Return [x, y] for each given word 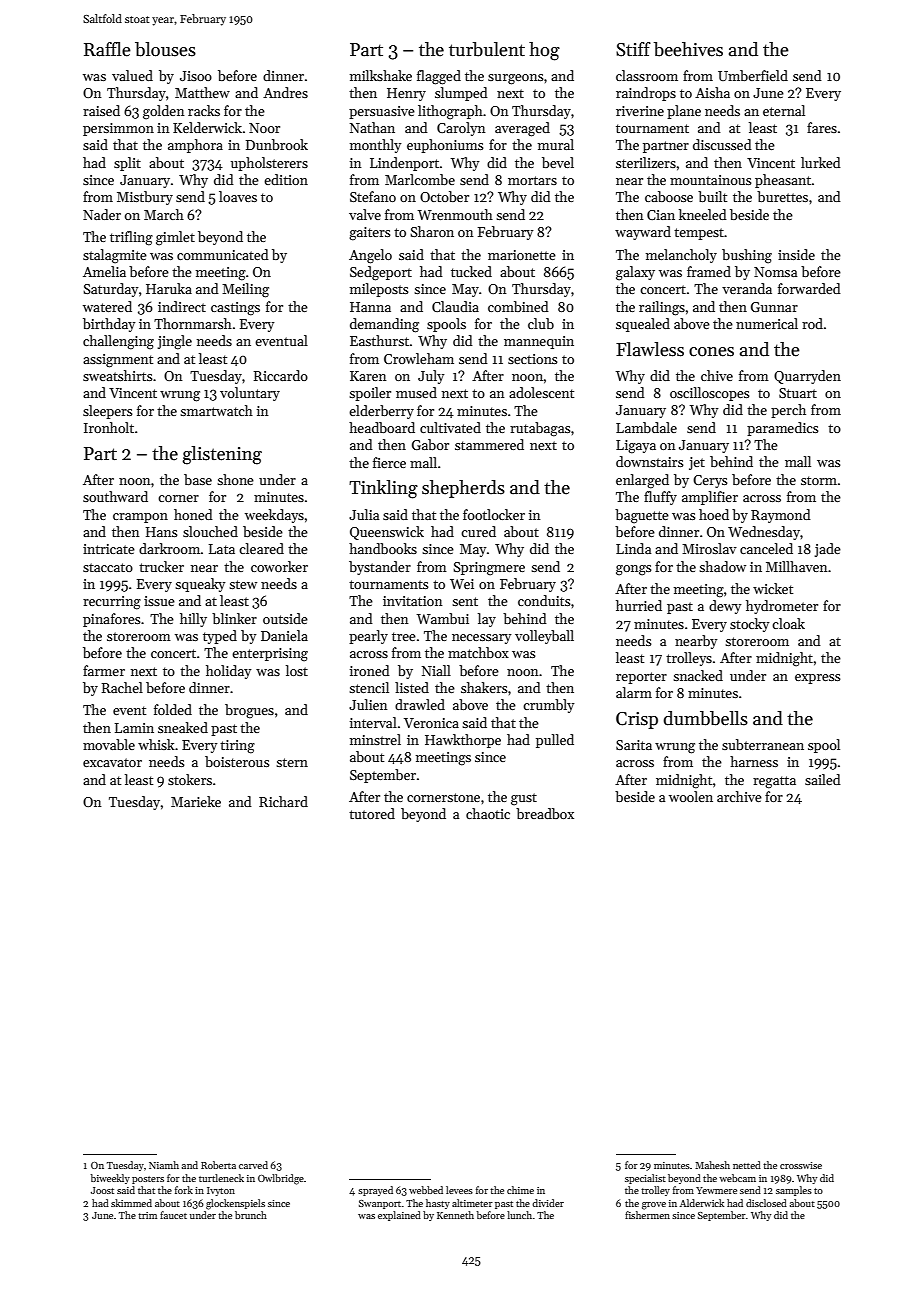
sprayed [375, 1191]
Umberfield [753, 75]
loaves [238, 196]
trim [147, 1215]
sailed [823, 779]
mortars [532, 180]
